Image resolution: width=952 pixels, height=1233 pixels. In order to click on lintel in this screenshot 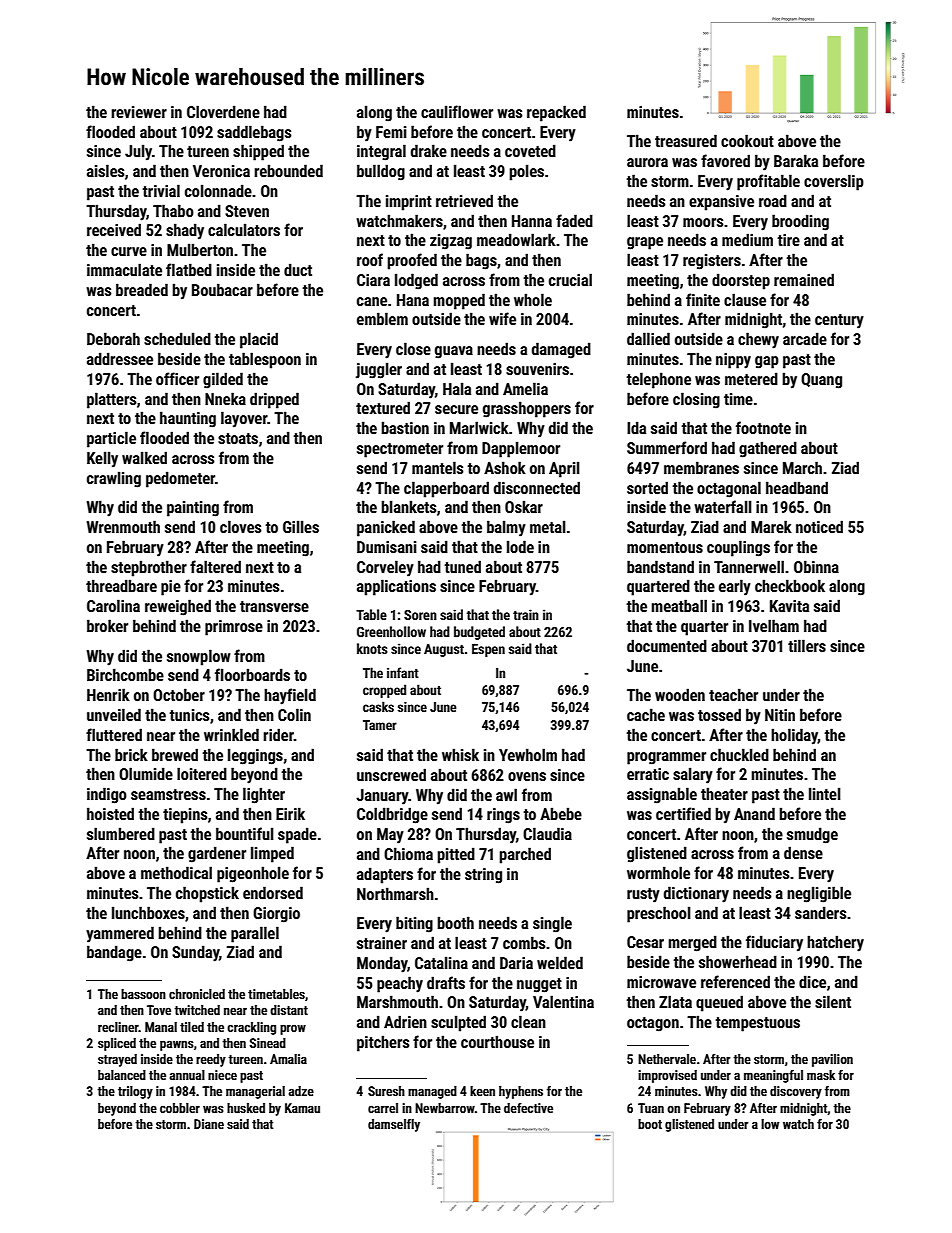, I will do `click(825, 793)`.
